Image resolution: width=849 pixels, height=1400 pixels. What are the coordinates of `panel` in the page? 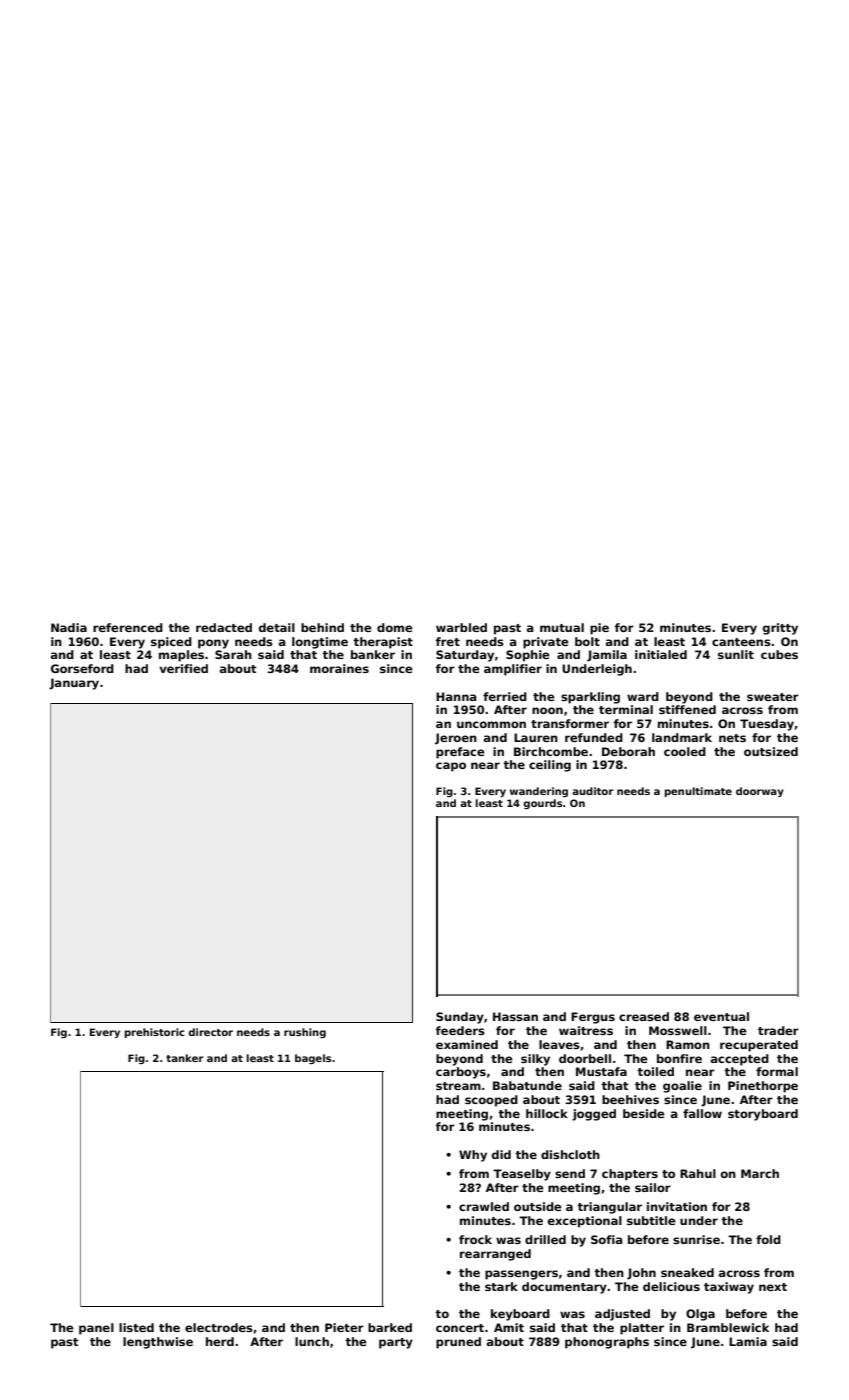 It's located at (96, 1329).
